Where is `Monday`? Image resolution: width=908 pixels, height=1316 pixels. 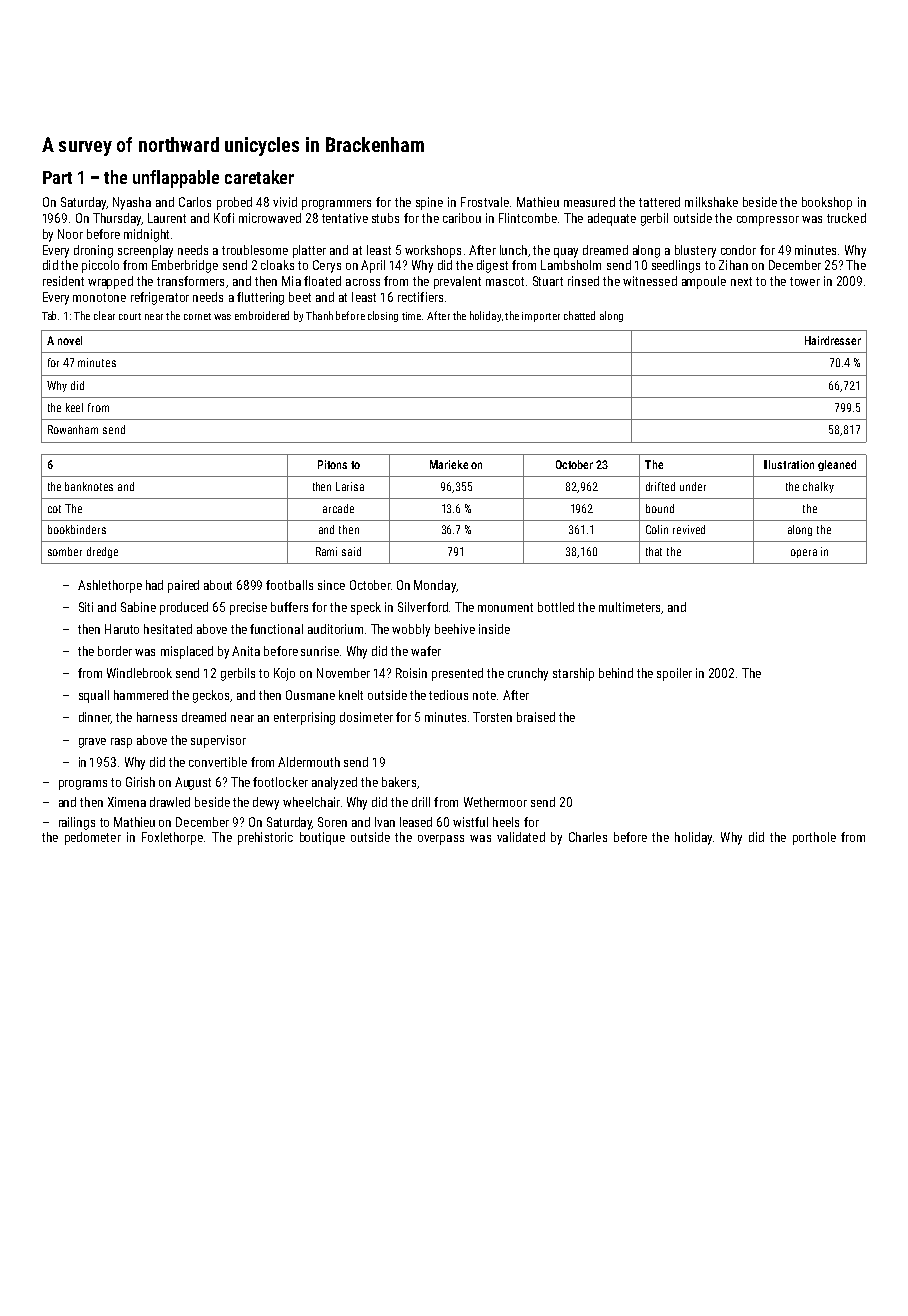 Monday is located at coordinates (435, 586).
